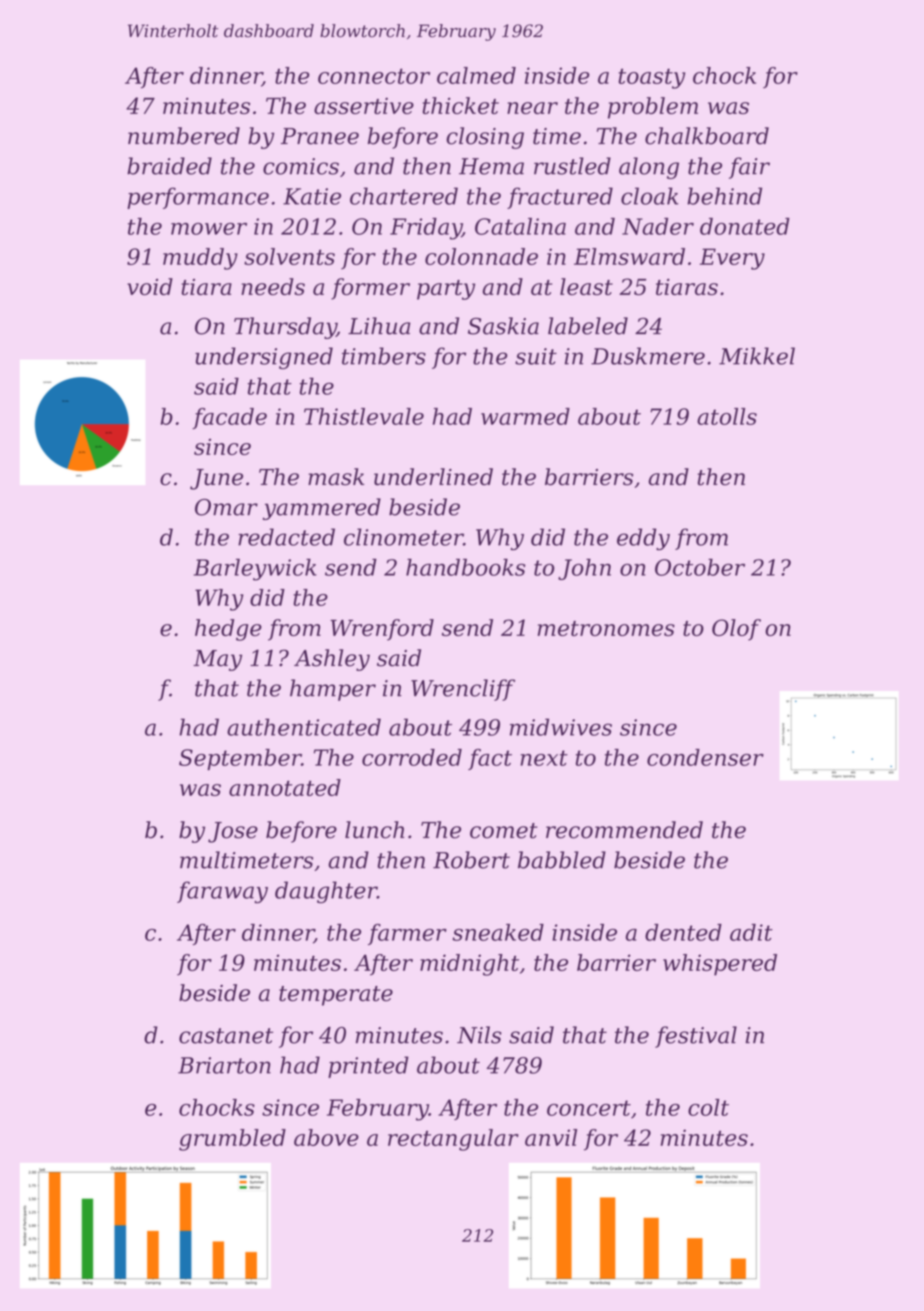 This page has height=1311, width=924. I want to click on Wrencliff, so click(463, 690).
